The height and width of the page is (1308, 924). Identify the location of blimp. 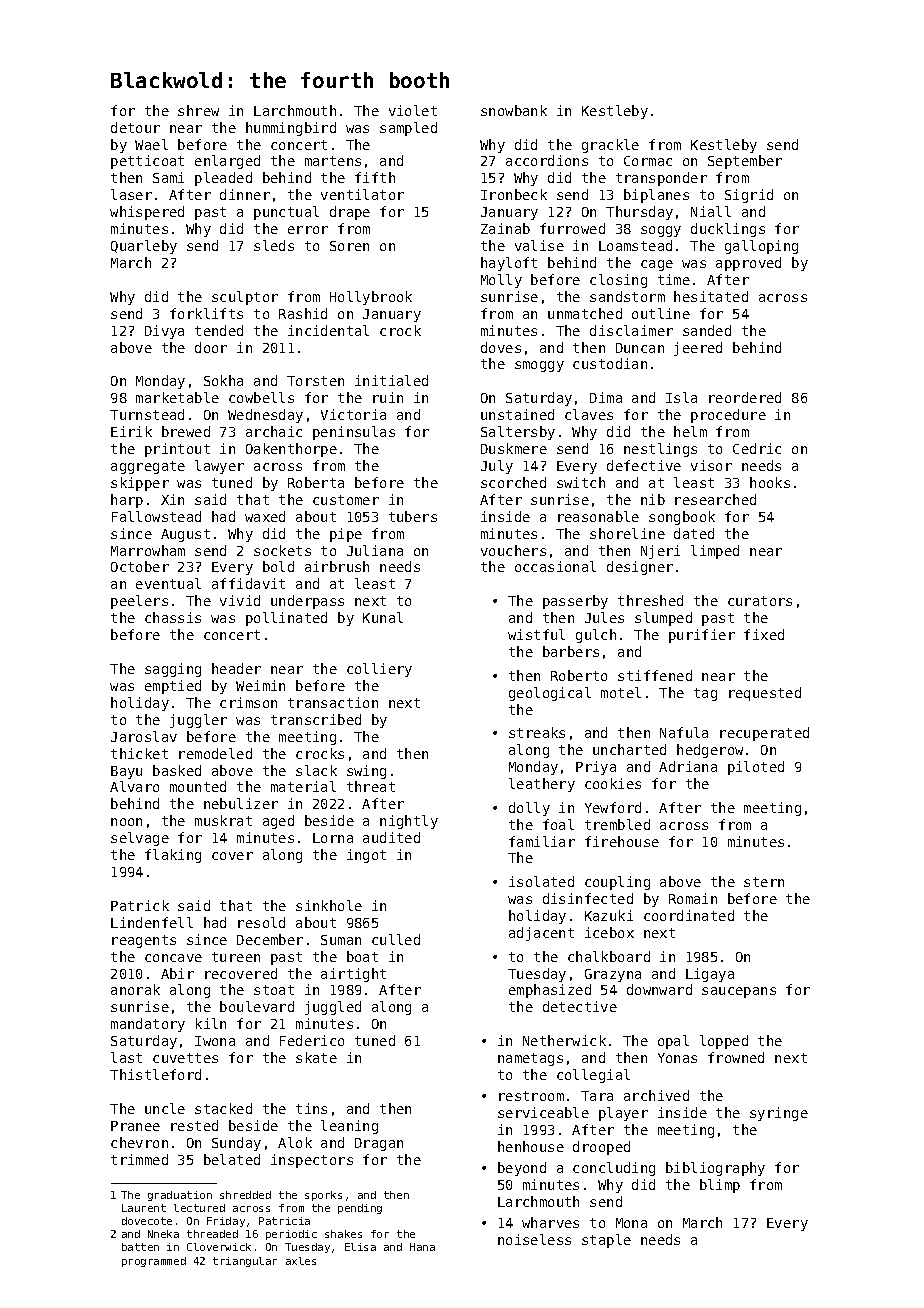
(720, 1186).
